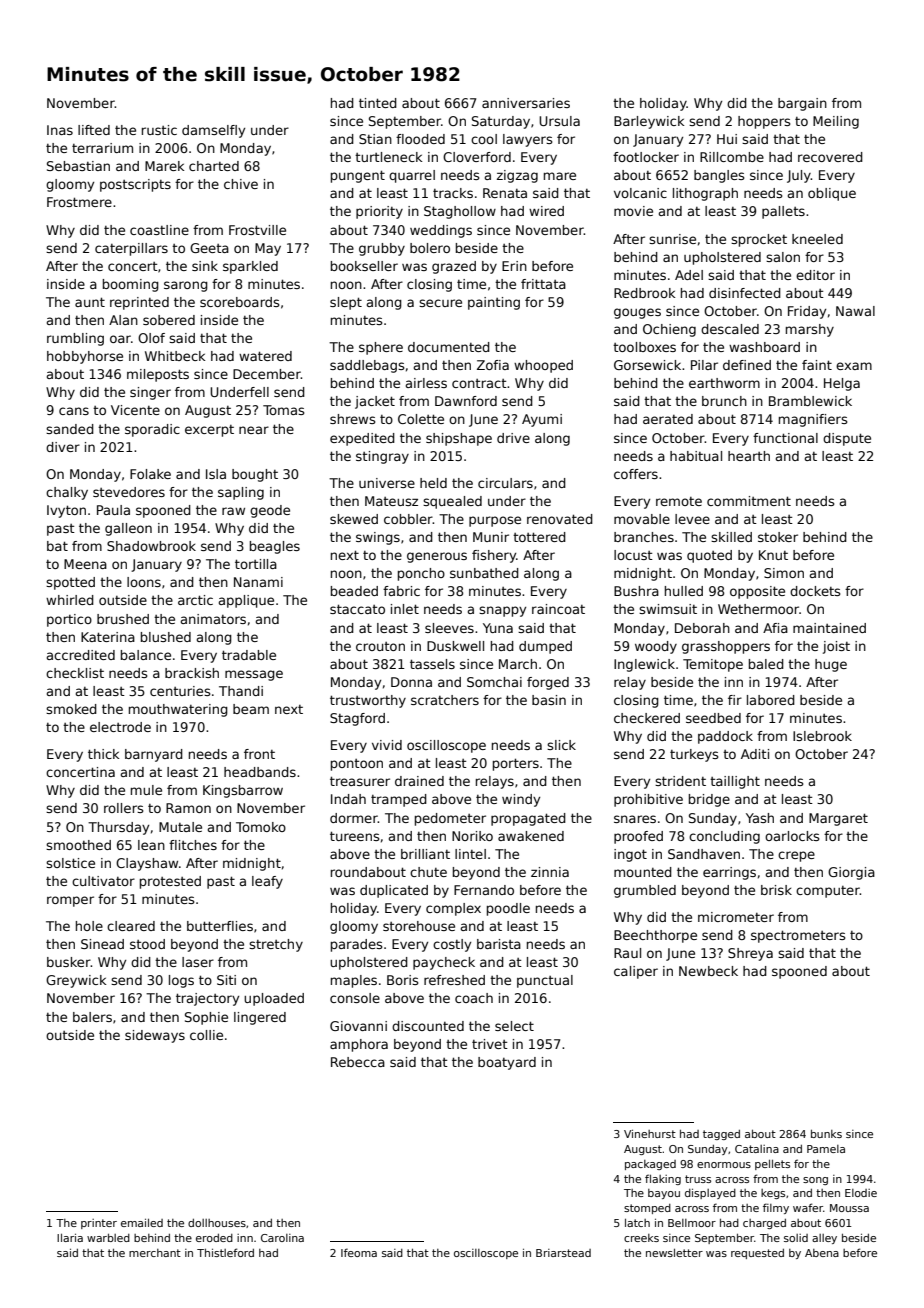  Describe the element at coordinates (378, 103) in the image. I see `tinted` at that location.
